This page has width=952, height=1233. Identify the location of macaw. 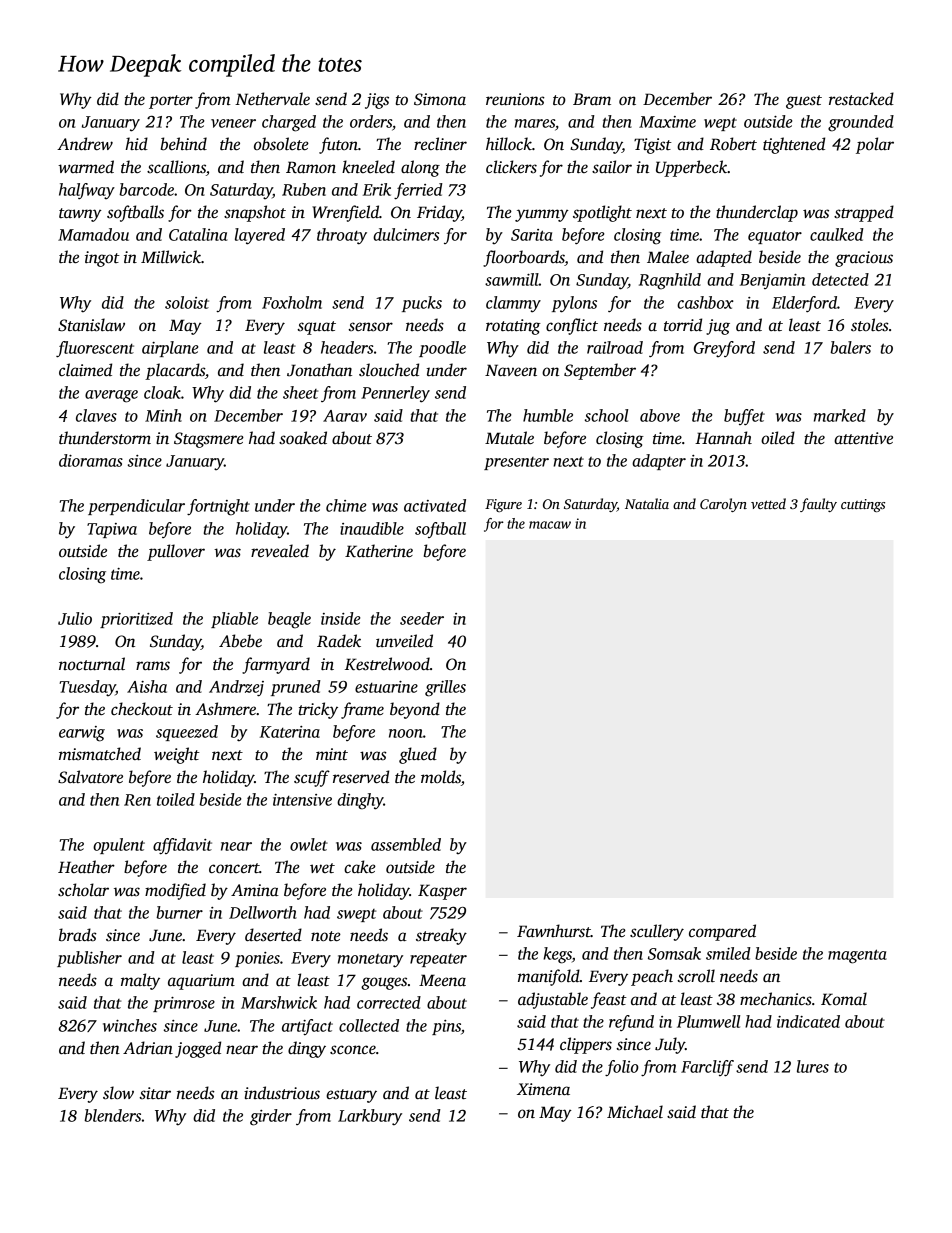
(550, 525).
